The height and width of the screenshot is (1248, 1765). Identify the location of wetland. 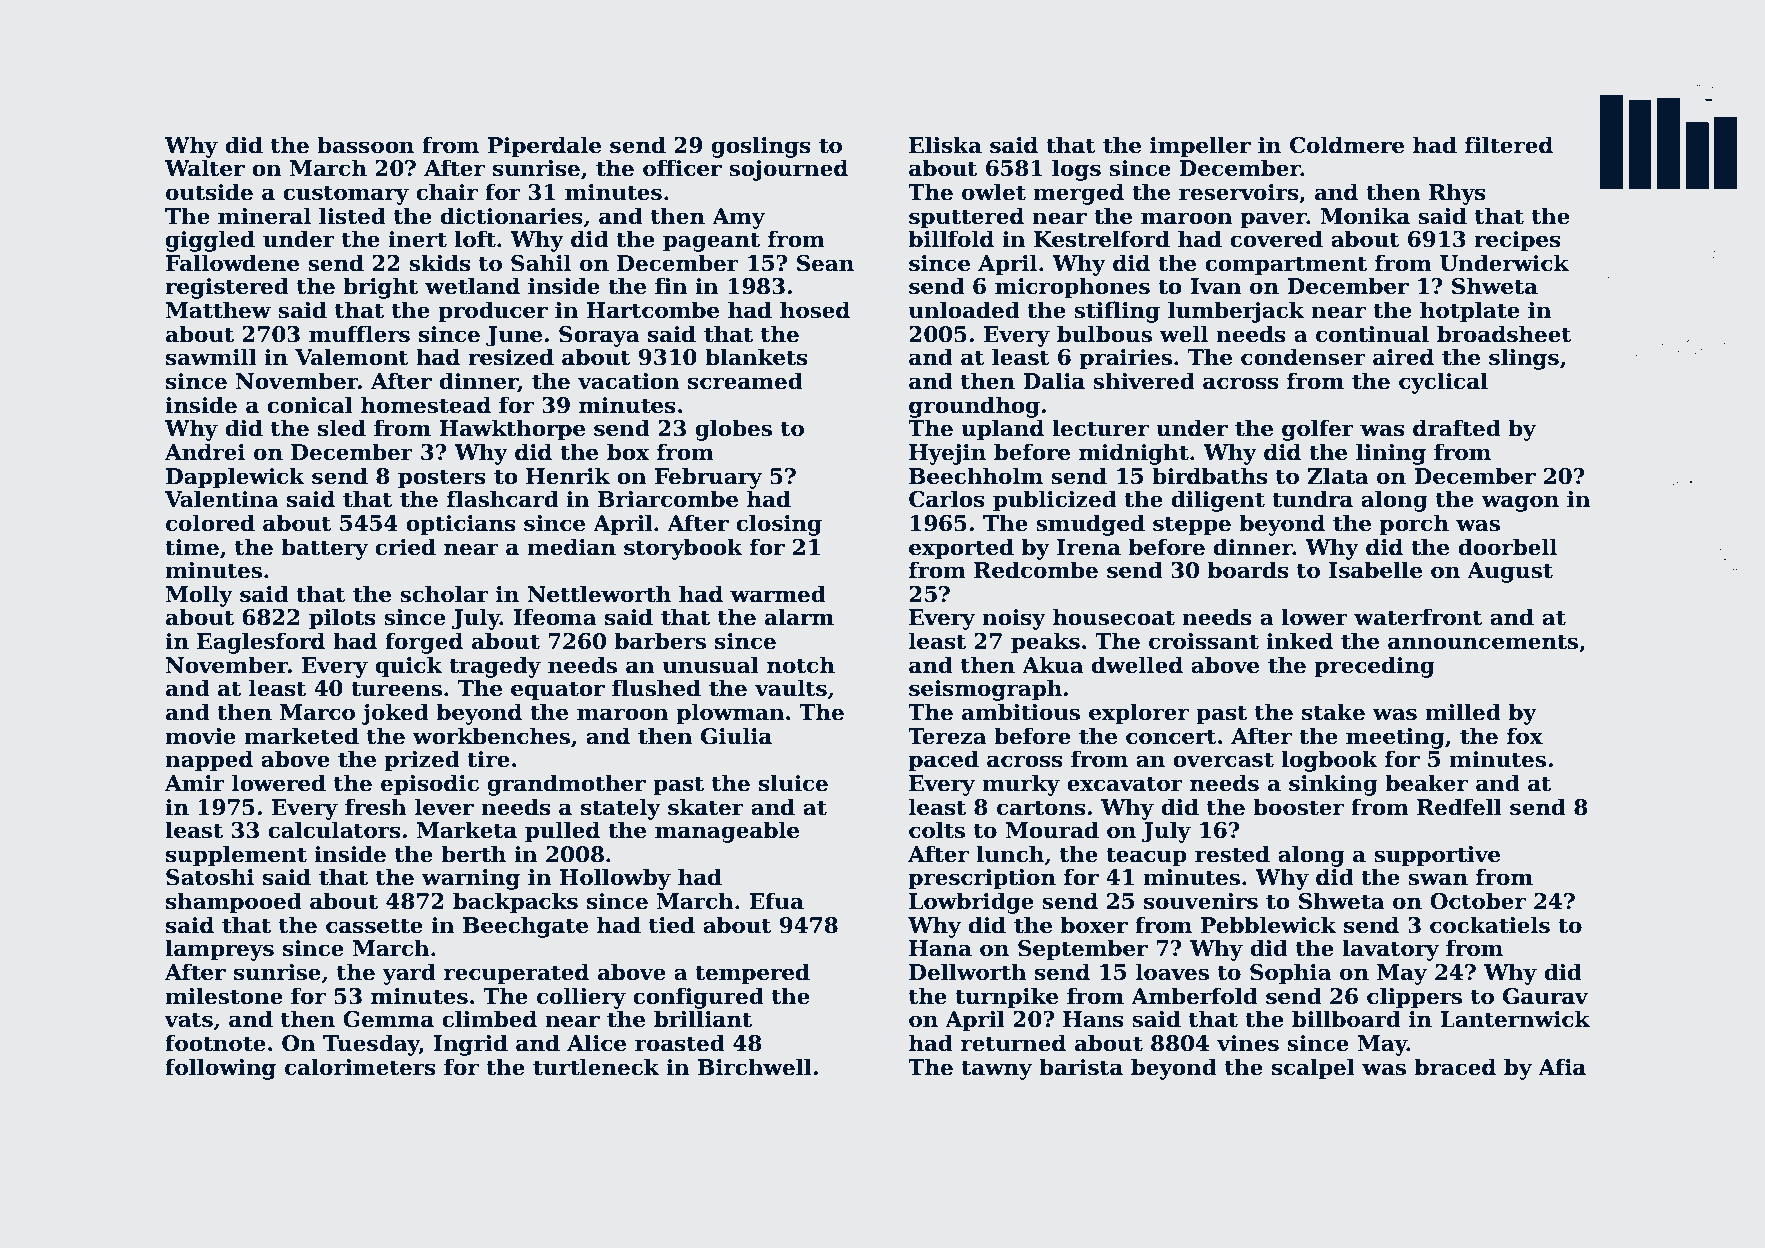
(472, 286).
